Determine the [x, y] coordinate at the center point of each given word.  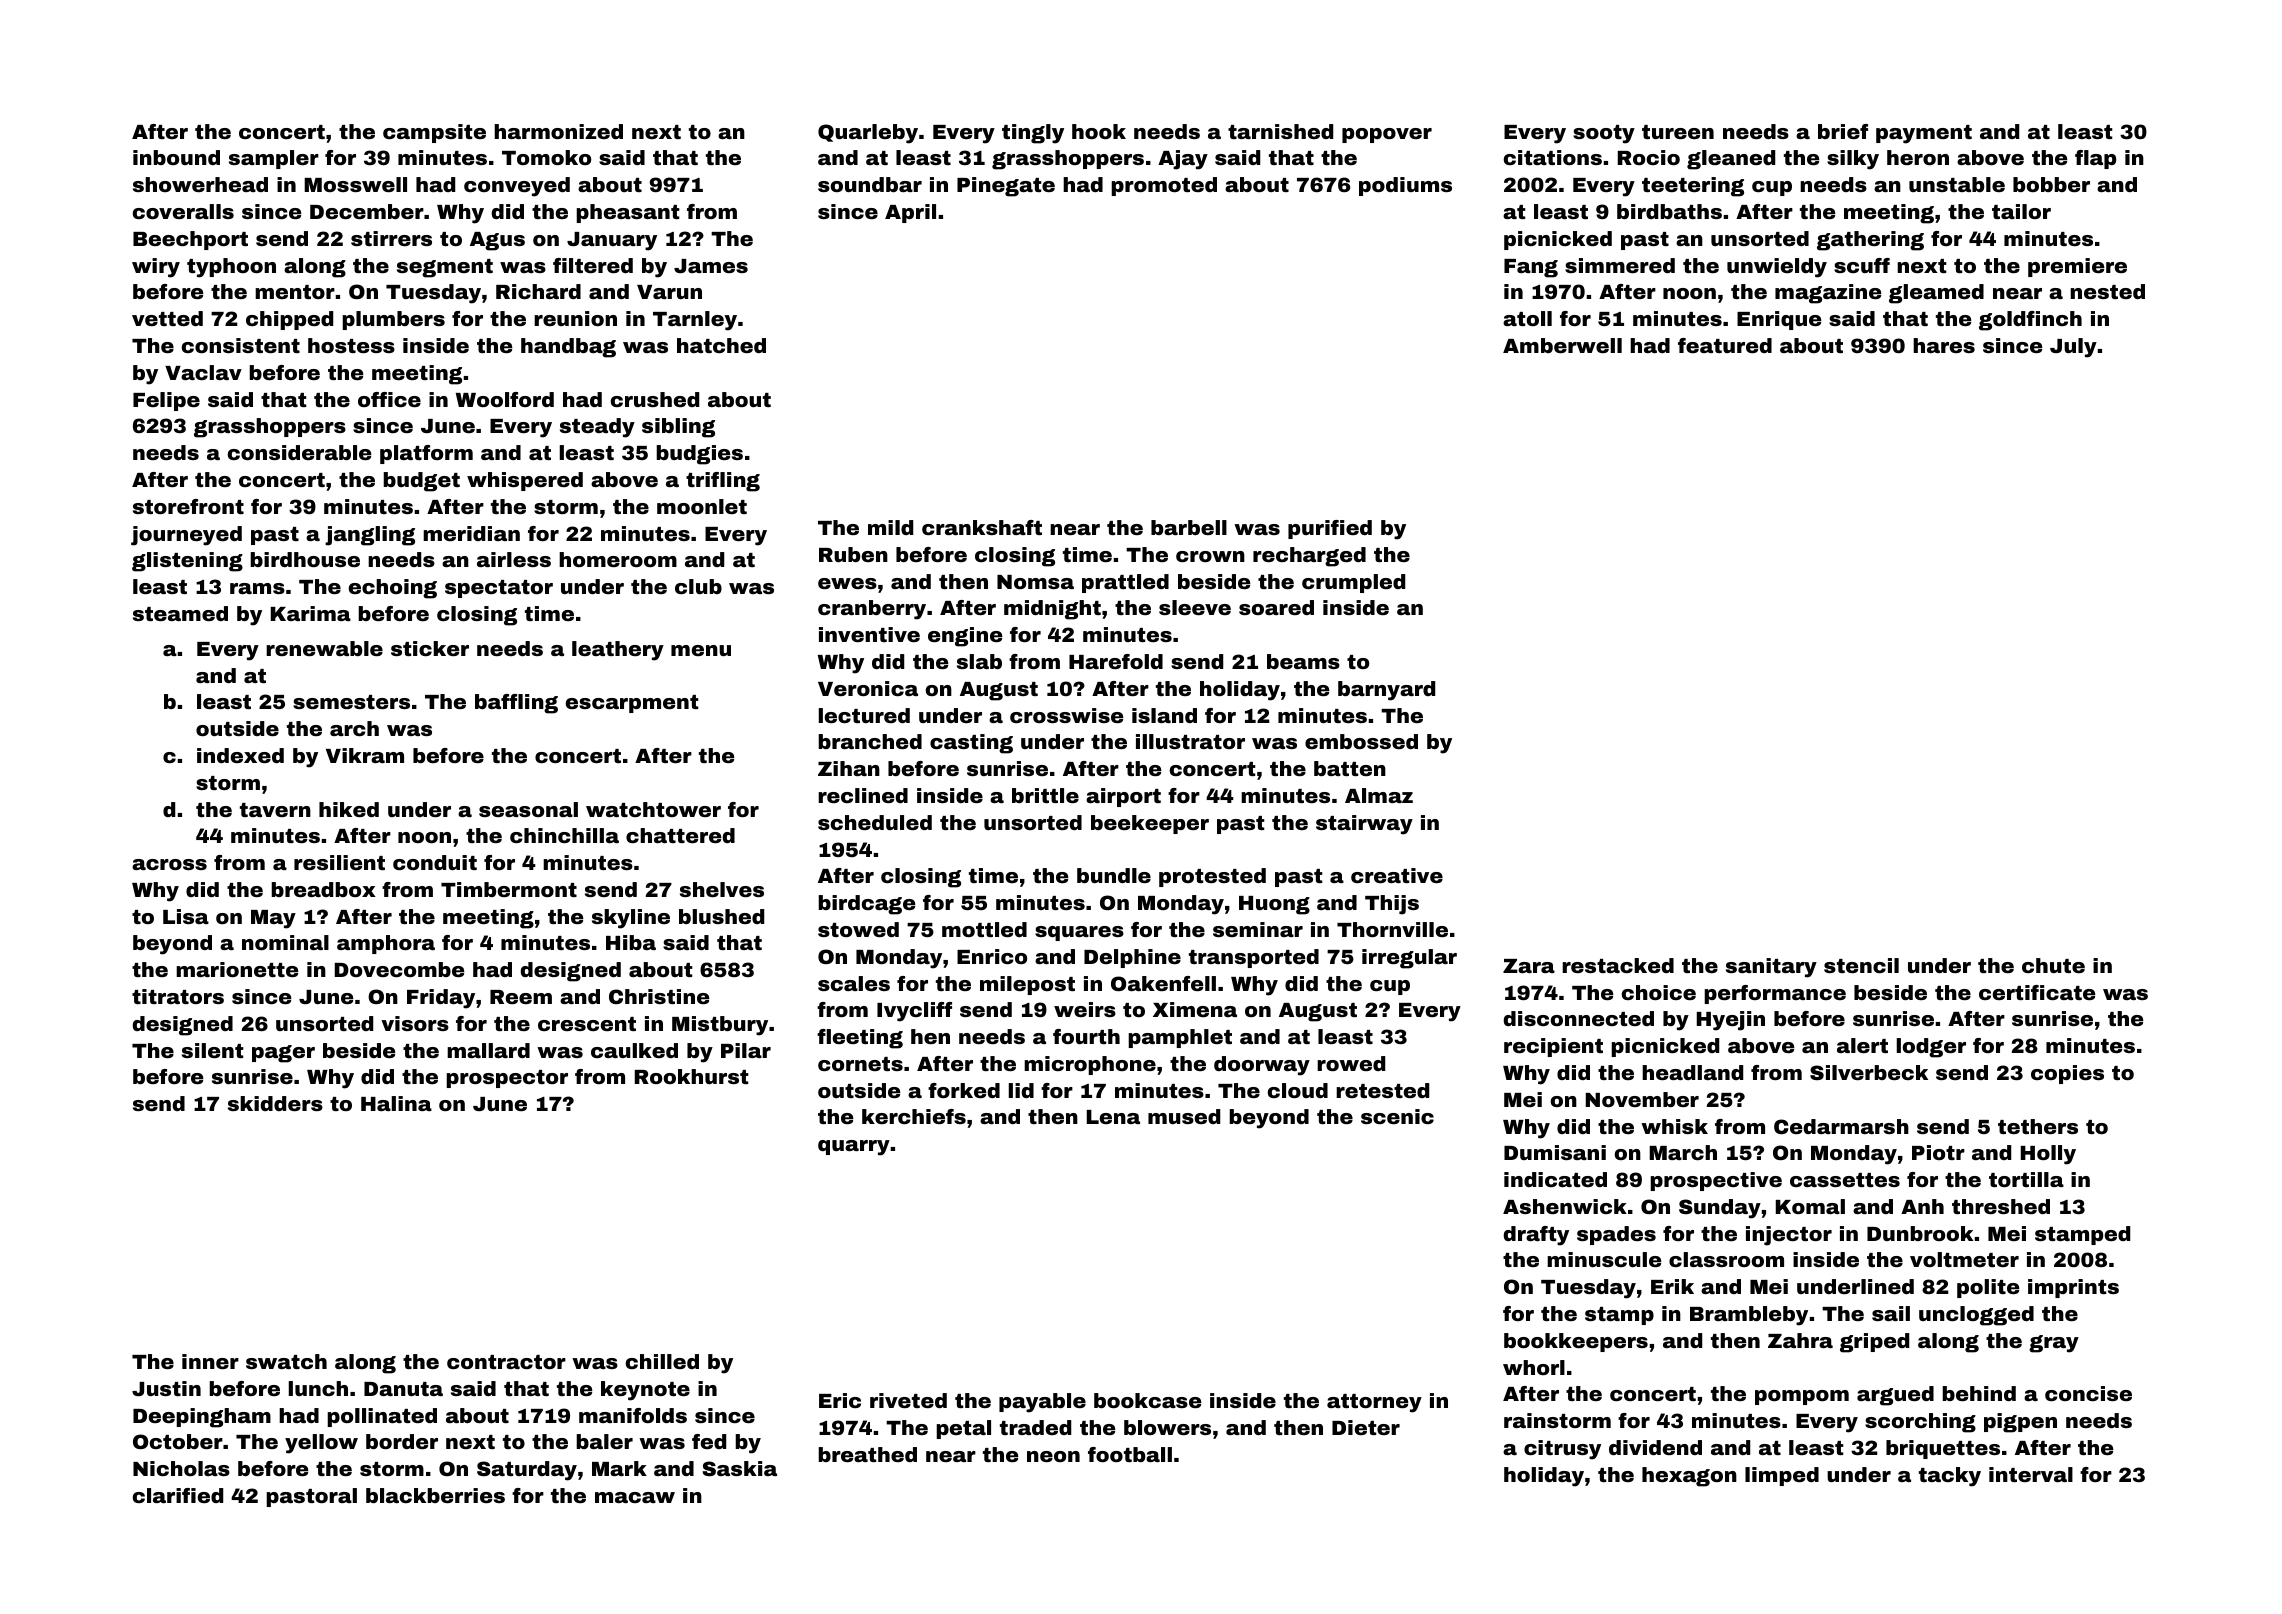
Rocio [1649, 157]
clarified [178, 1495]
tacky [1950, 1477]
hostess [351, 345]
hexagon [1689, 1477]
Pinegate [1006, 187]
